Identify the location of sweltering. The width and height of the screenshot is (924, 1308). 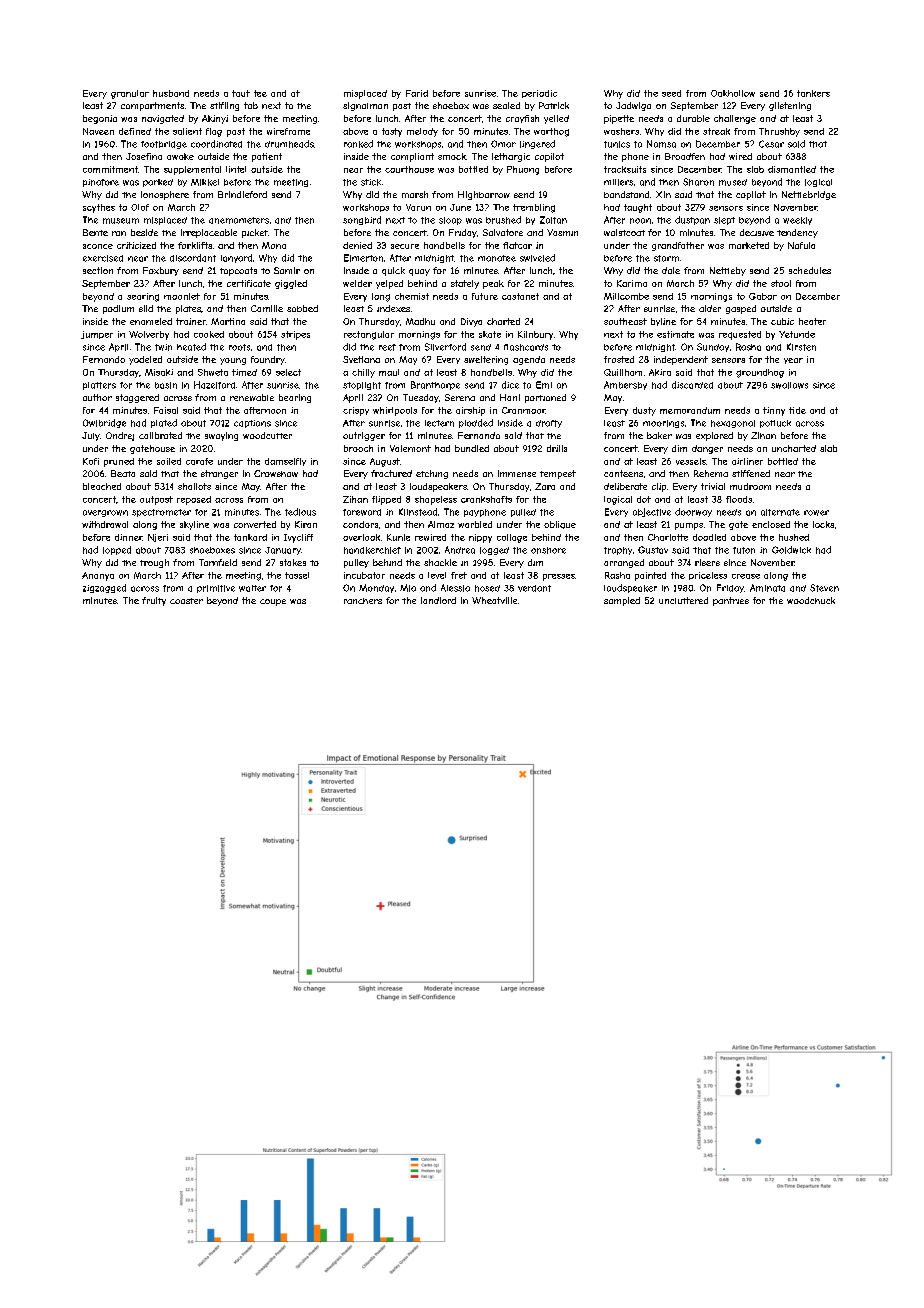
(486, 360).
